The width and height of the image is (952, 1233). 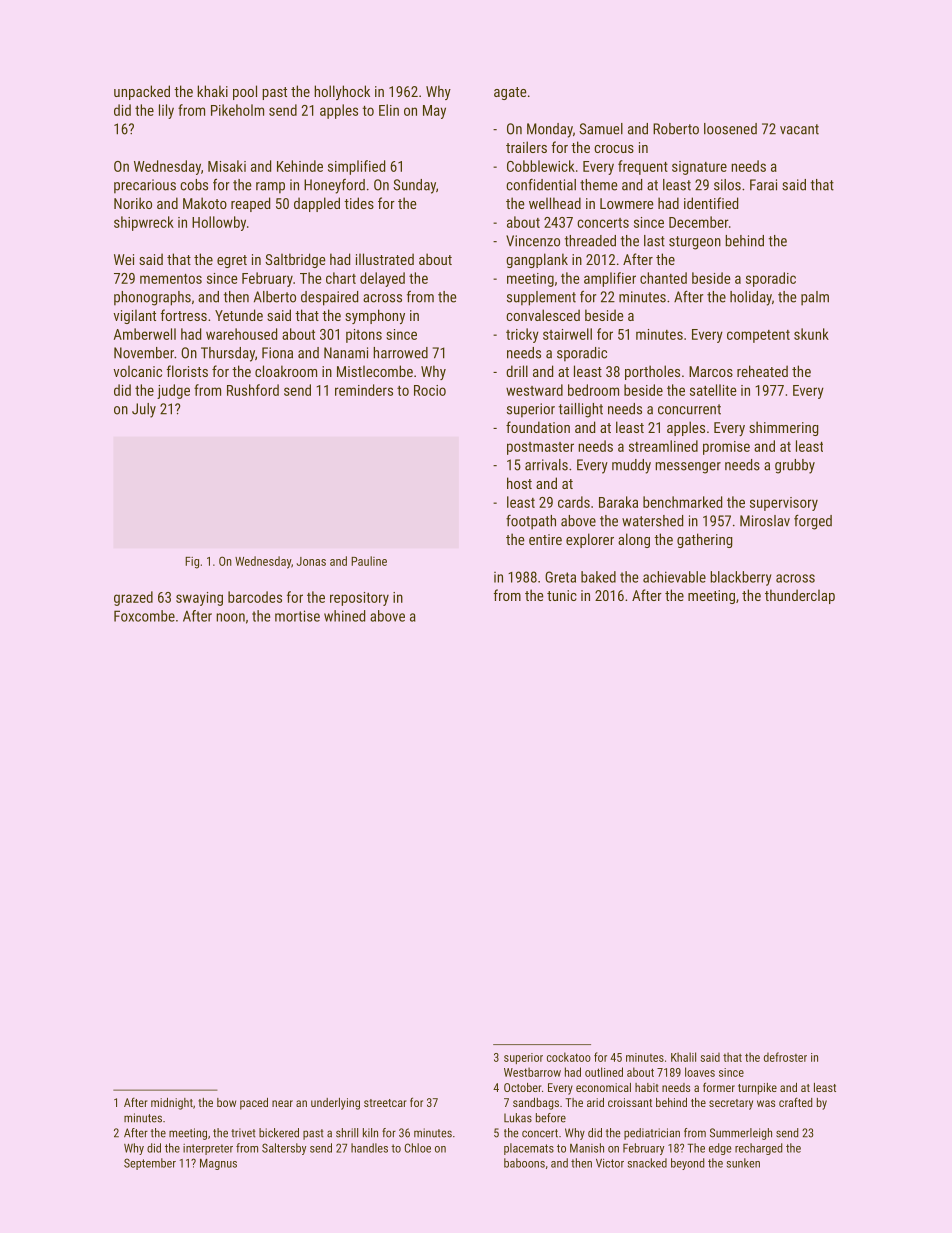 I want to click on thunderclap, so click(x=800, y=596).
